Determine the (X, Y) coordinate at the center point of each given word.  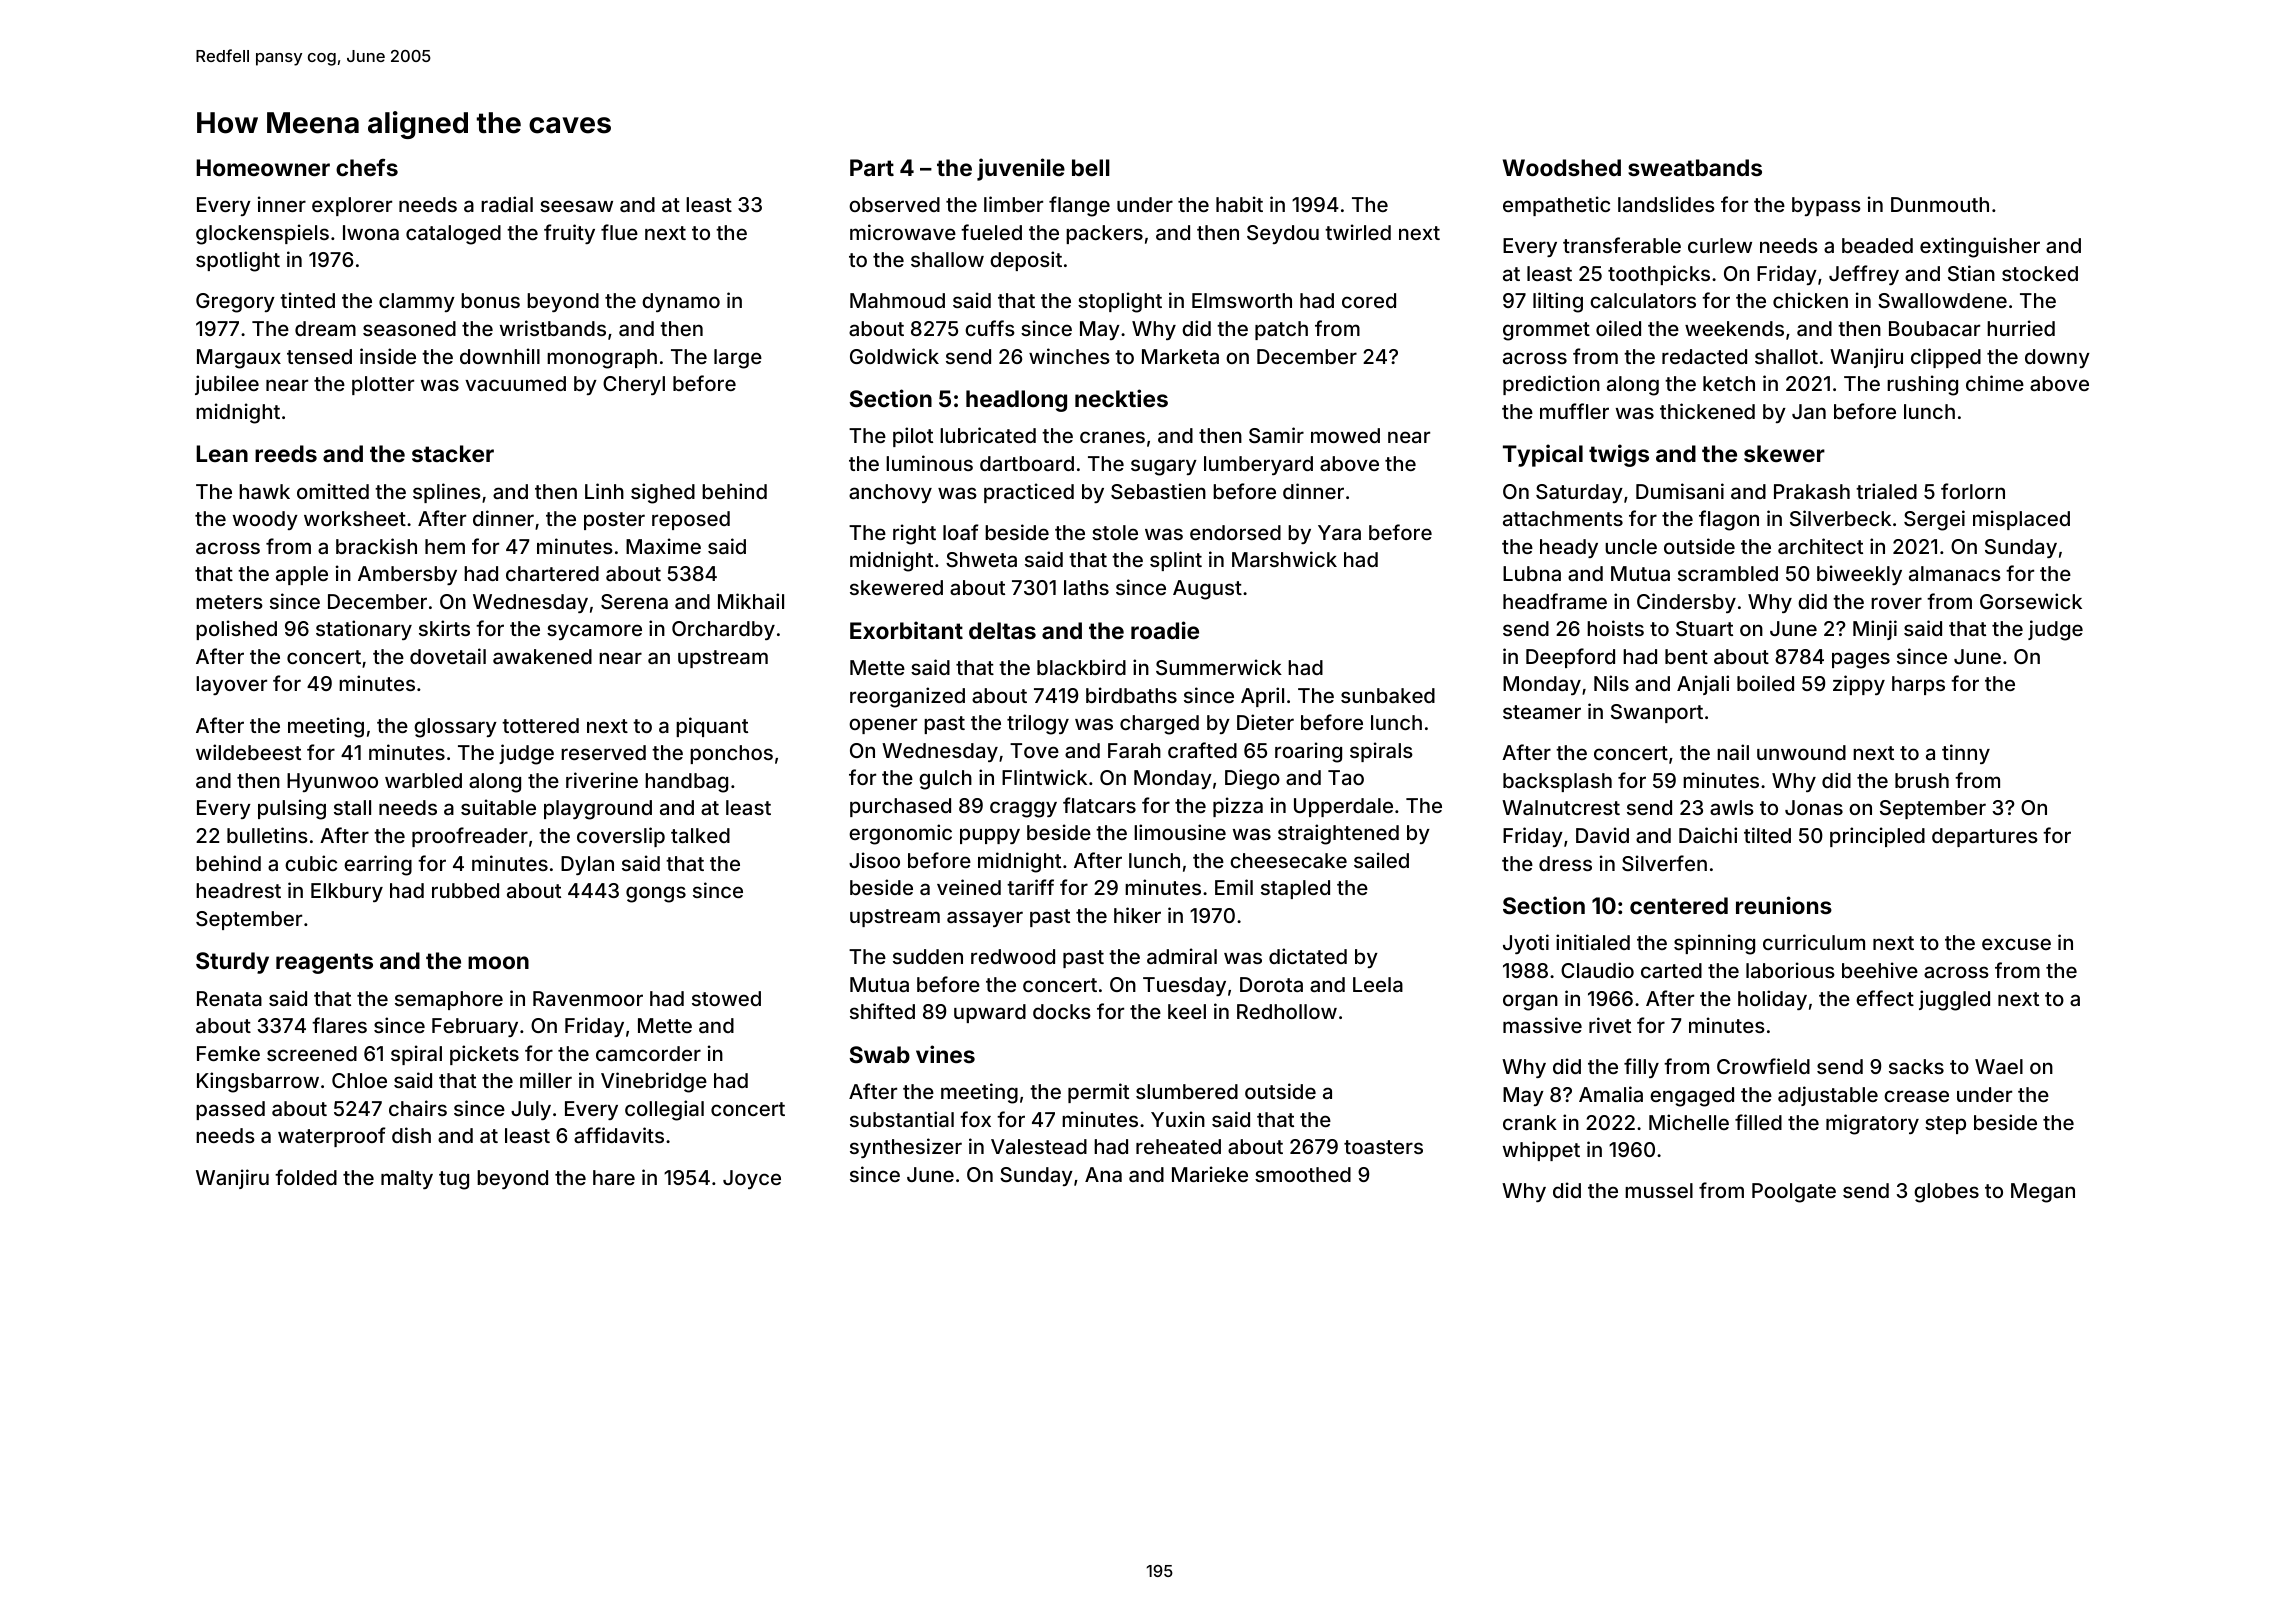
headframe (1555, 601)
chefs (367, 167)
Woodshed (1562, 167)
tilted (1767, 835)
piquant (712, 727)
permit (1098, 1093)
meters (229, 602)
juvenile (1021, 169)
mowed (1345, 435)
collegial (664, 1110)
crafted (1202, 750)
